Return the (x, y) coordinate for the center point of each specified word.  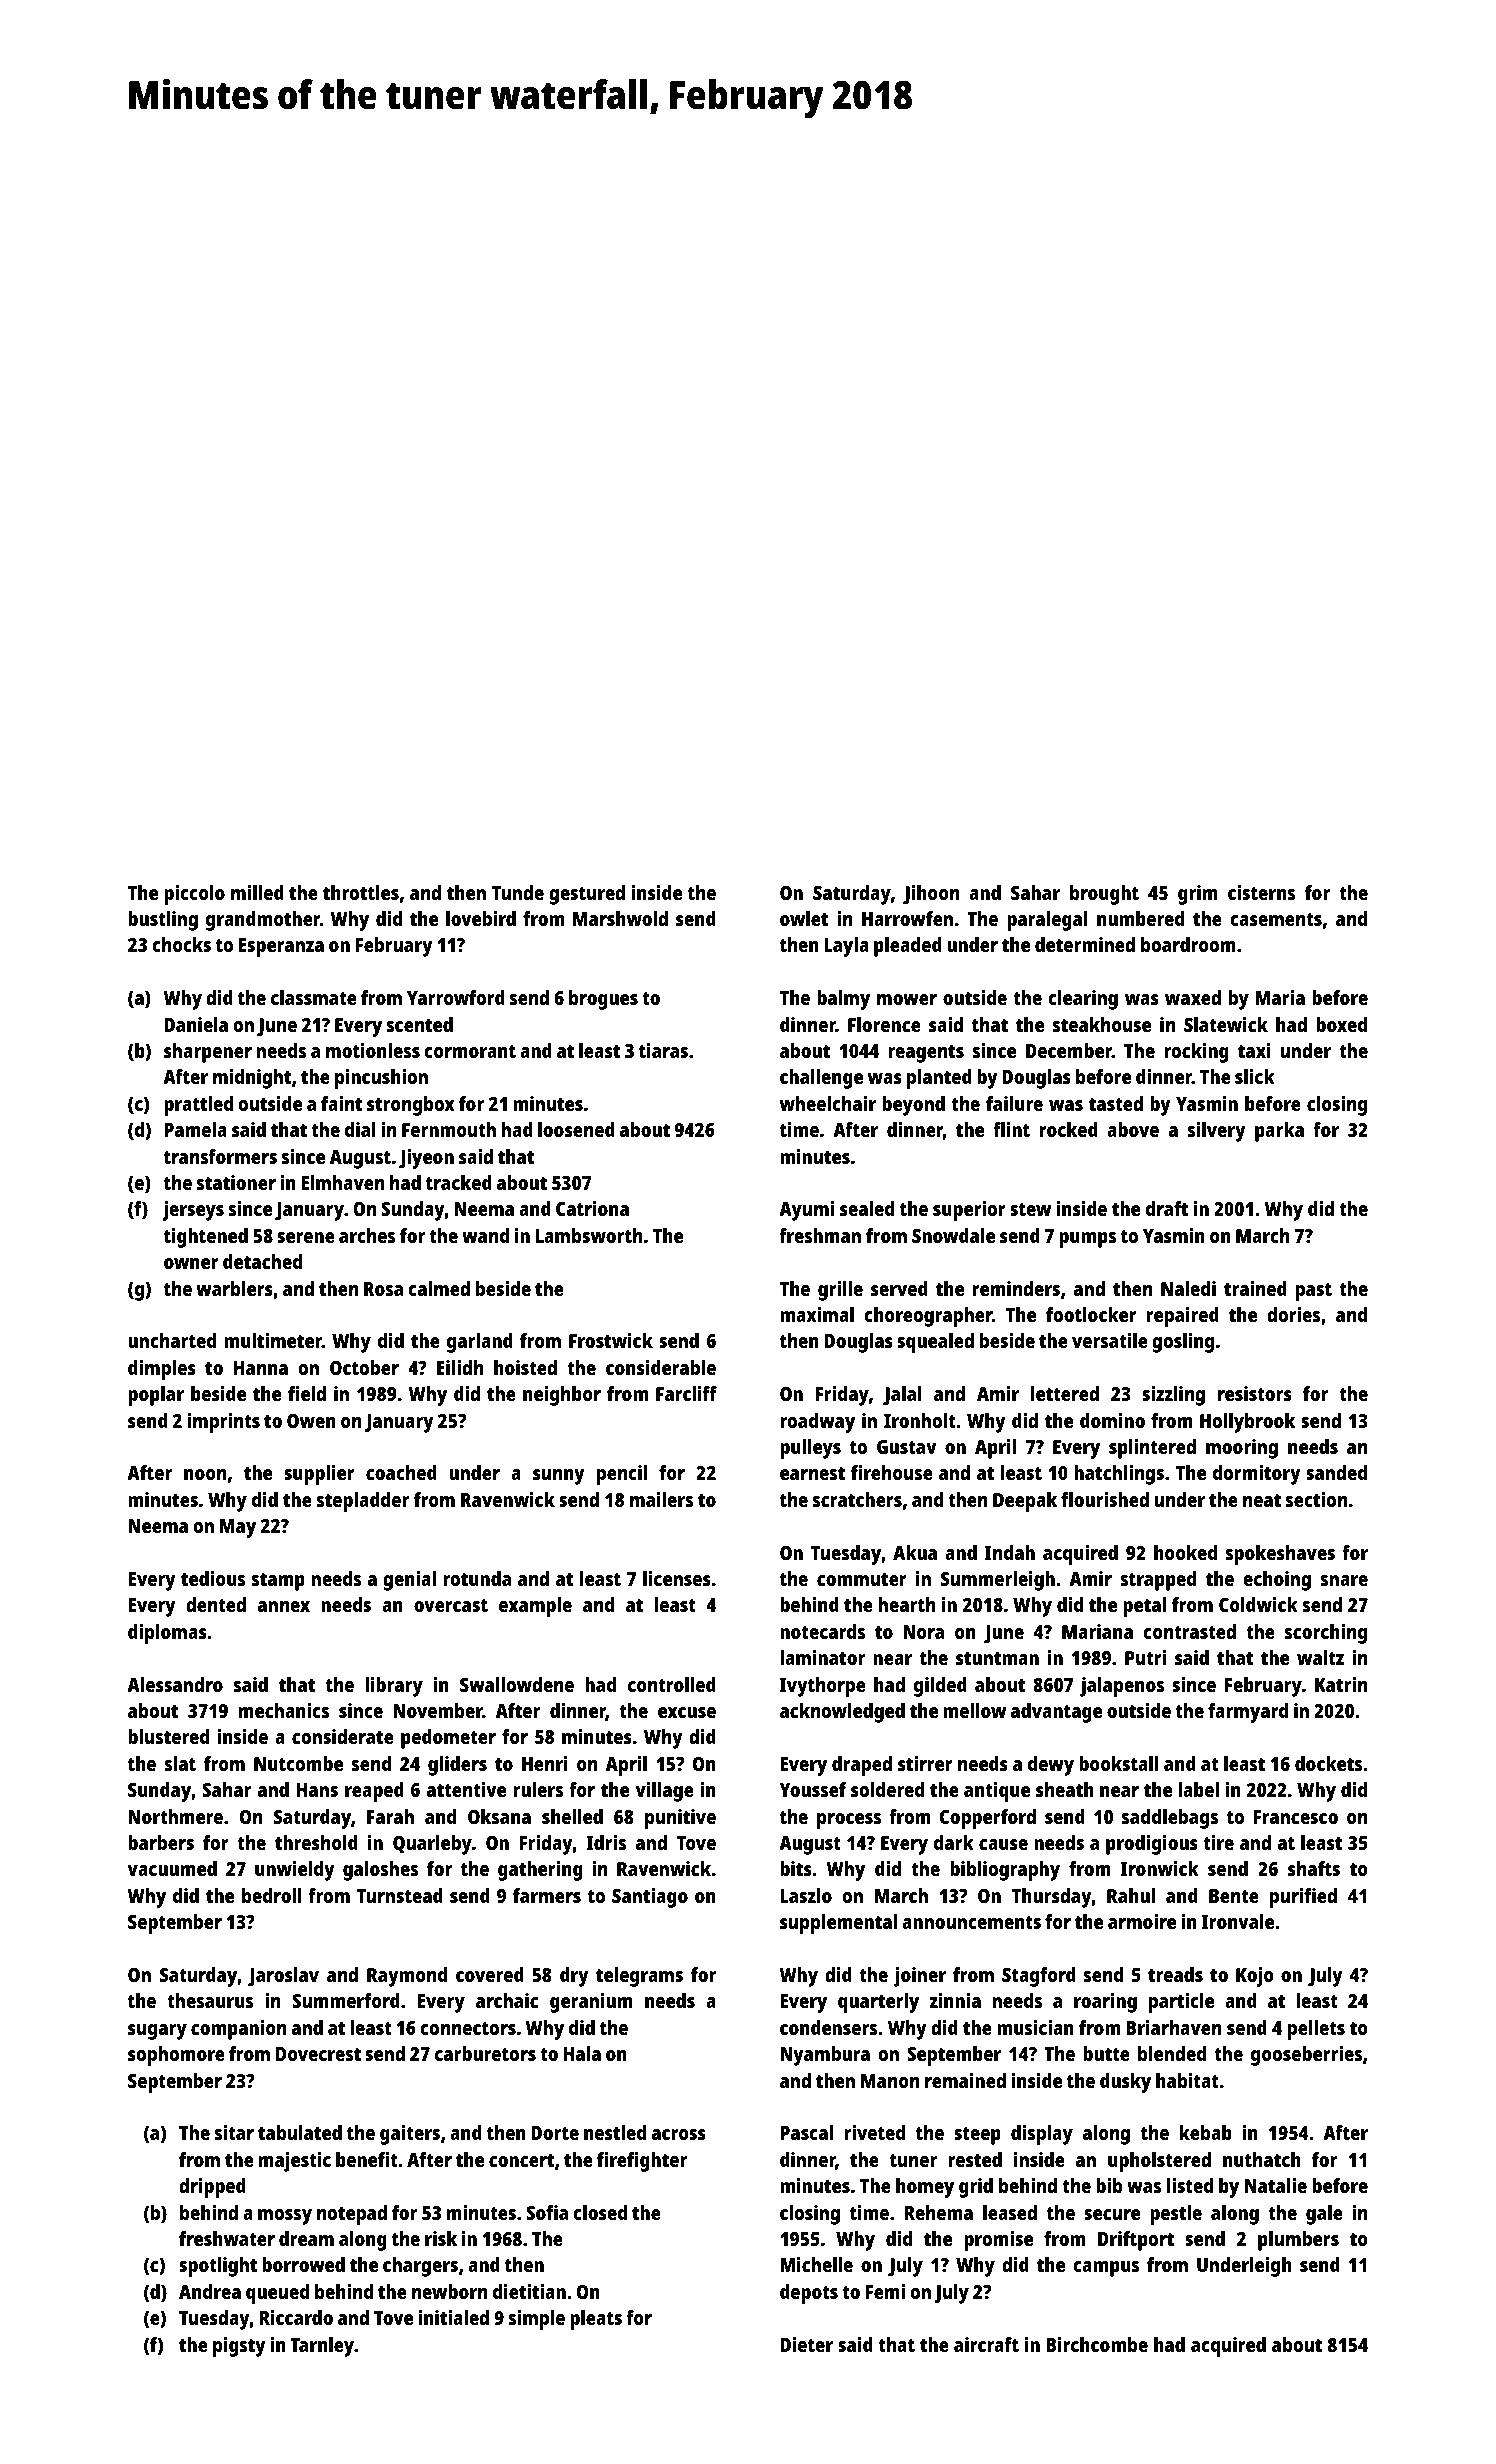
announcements (971, 1922)
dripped (212, 2188)
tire (1218, 1842)
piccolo (194, 895)
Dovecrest (318, 2054)
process (849, 1821)
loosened (576, 1129)
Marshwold (620, 918)
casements (1276, 919)
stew (1030, 1209)
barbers (161, 1842)
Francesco (1295, 1817)
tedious (213, 1578)
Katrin (1341, 1684)
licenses (677, 1578)
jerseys (193, 1211)
